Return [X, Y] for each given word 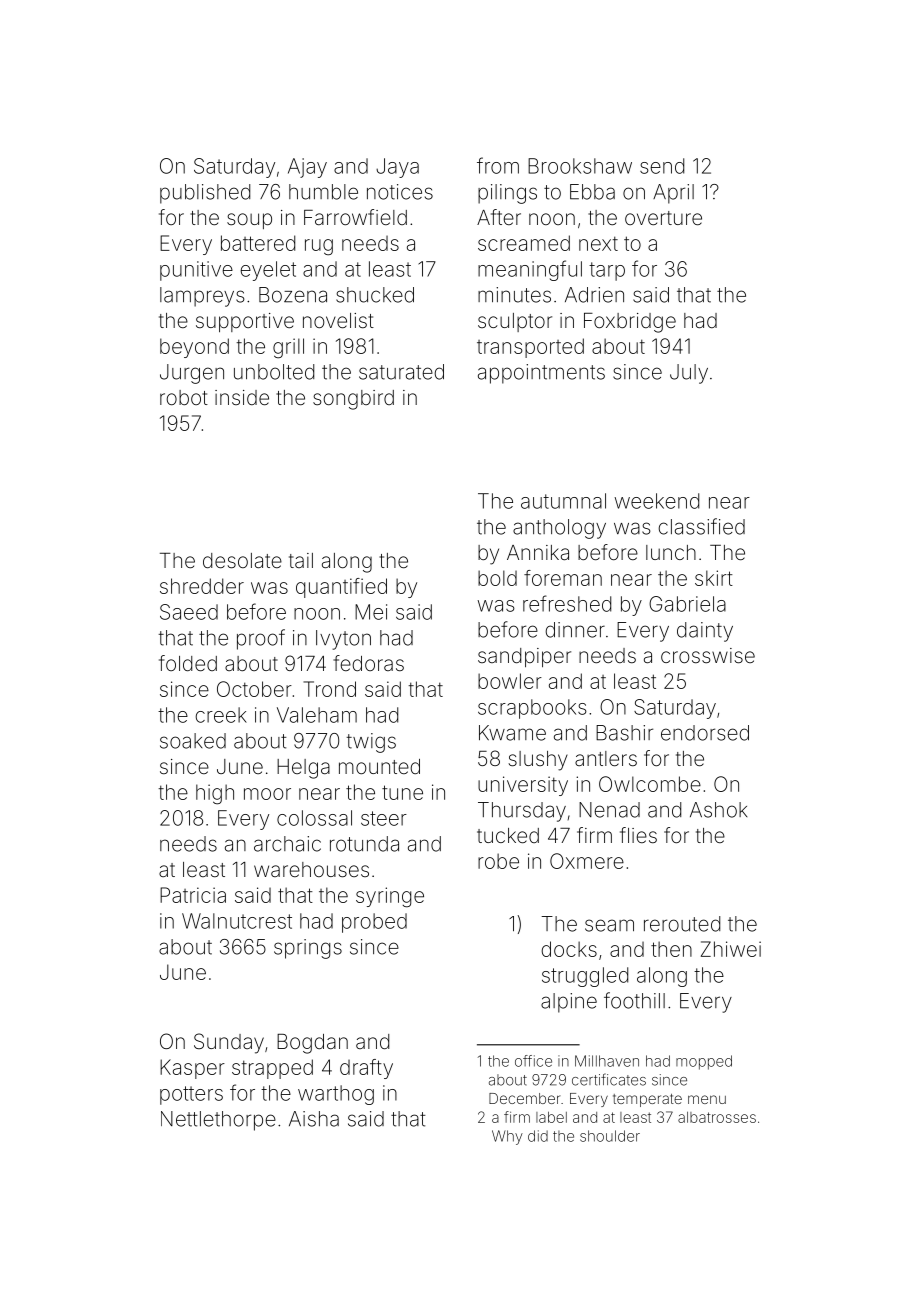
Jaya [397, 168]
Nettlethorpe [218, 1121]
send [662, 166]
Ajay [307, 168]
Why [507, 1137]
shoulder [610, 1136]
